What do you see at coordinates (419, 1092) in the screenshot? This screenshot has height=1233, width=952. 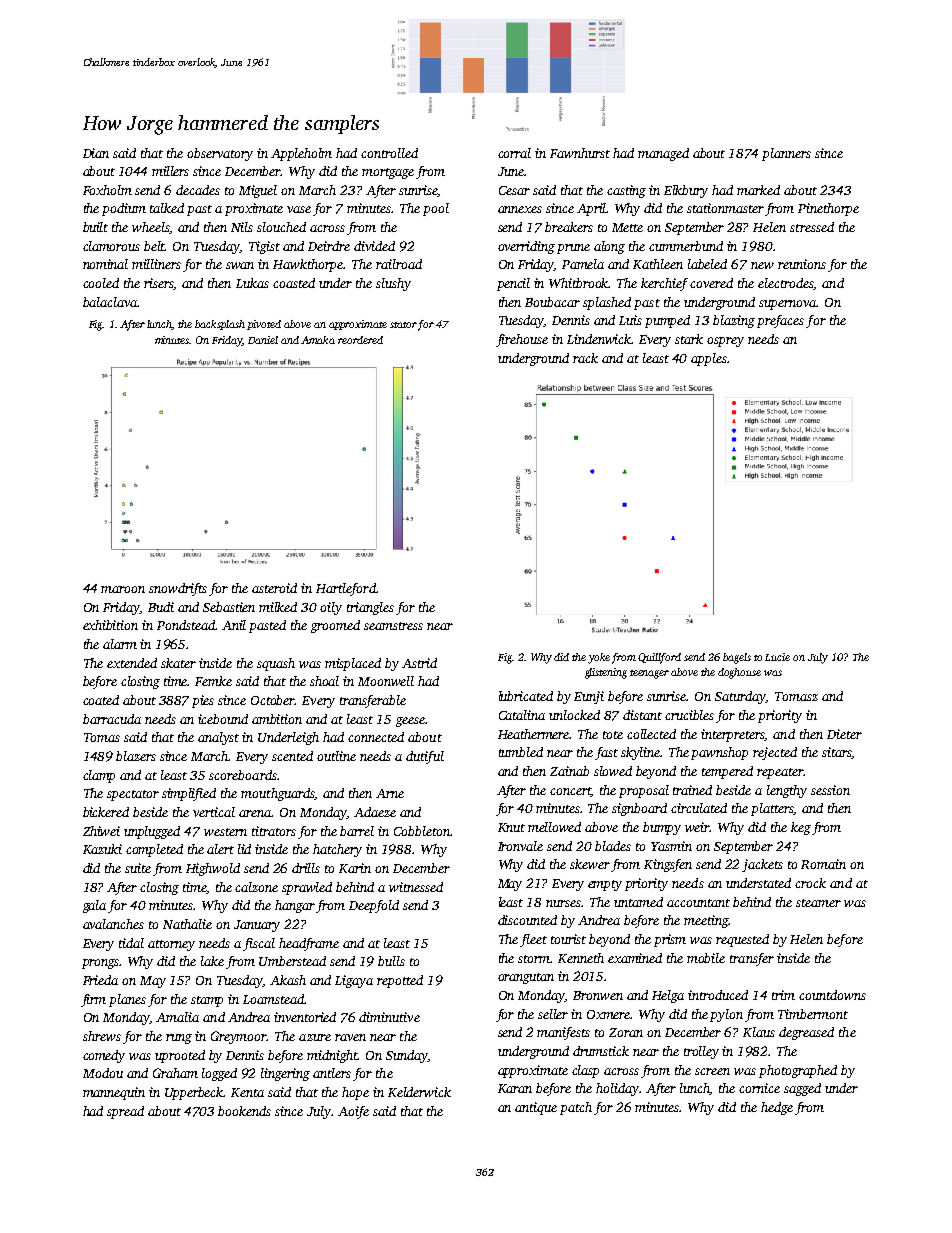 I see `Kelderwick` at bounding box center [419, 1092].
